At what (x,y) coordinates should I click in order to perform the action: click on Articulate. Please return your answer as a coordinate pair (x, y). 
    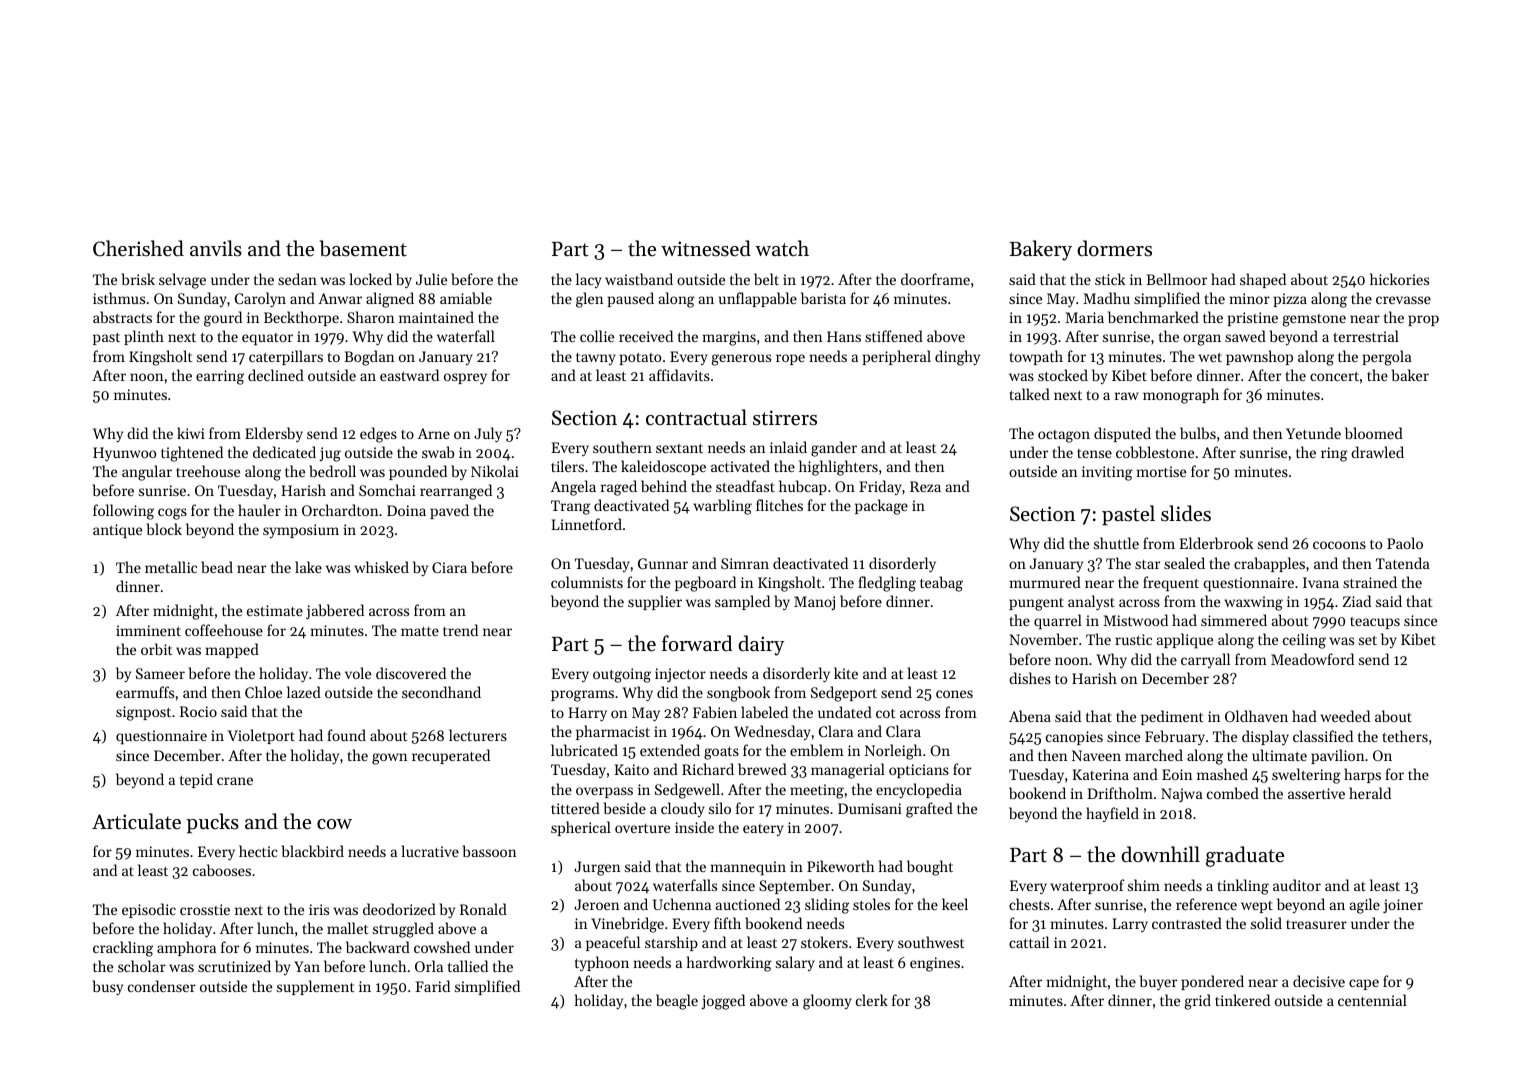
    Looking at the image, I should click on (136, 821).
